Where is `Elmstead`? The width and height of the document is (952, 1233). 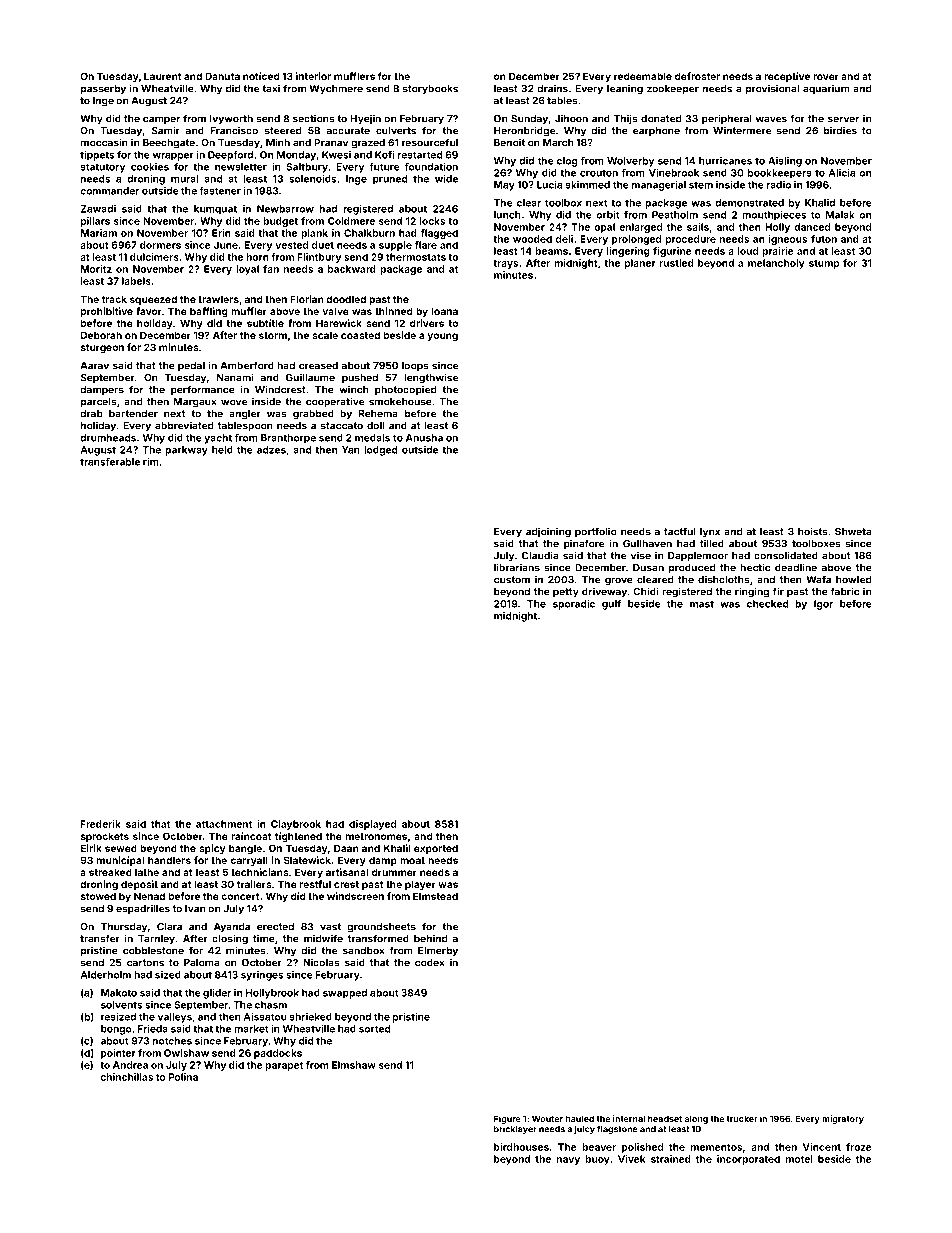
Elmstead is located at coordinates (435, 896).
